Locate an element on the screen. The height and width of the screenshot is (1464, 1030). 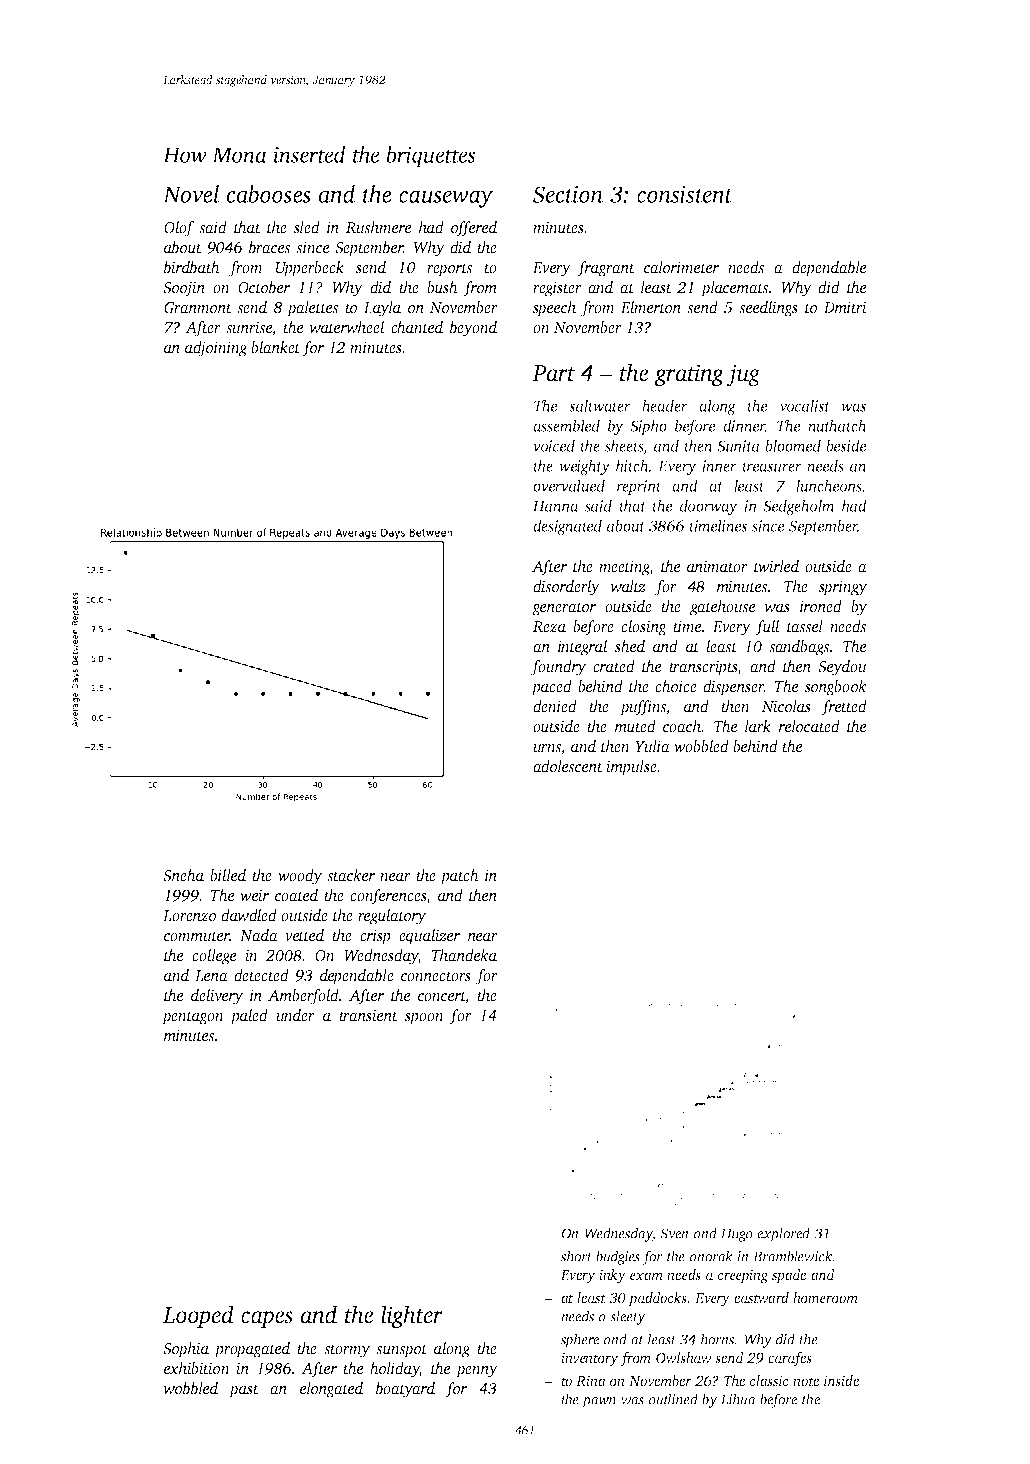
college is located at coordinates (214, 957).
